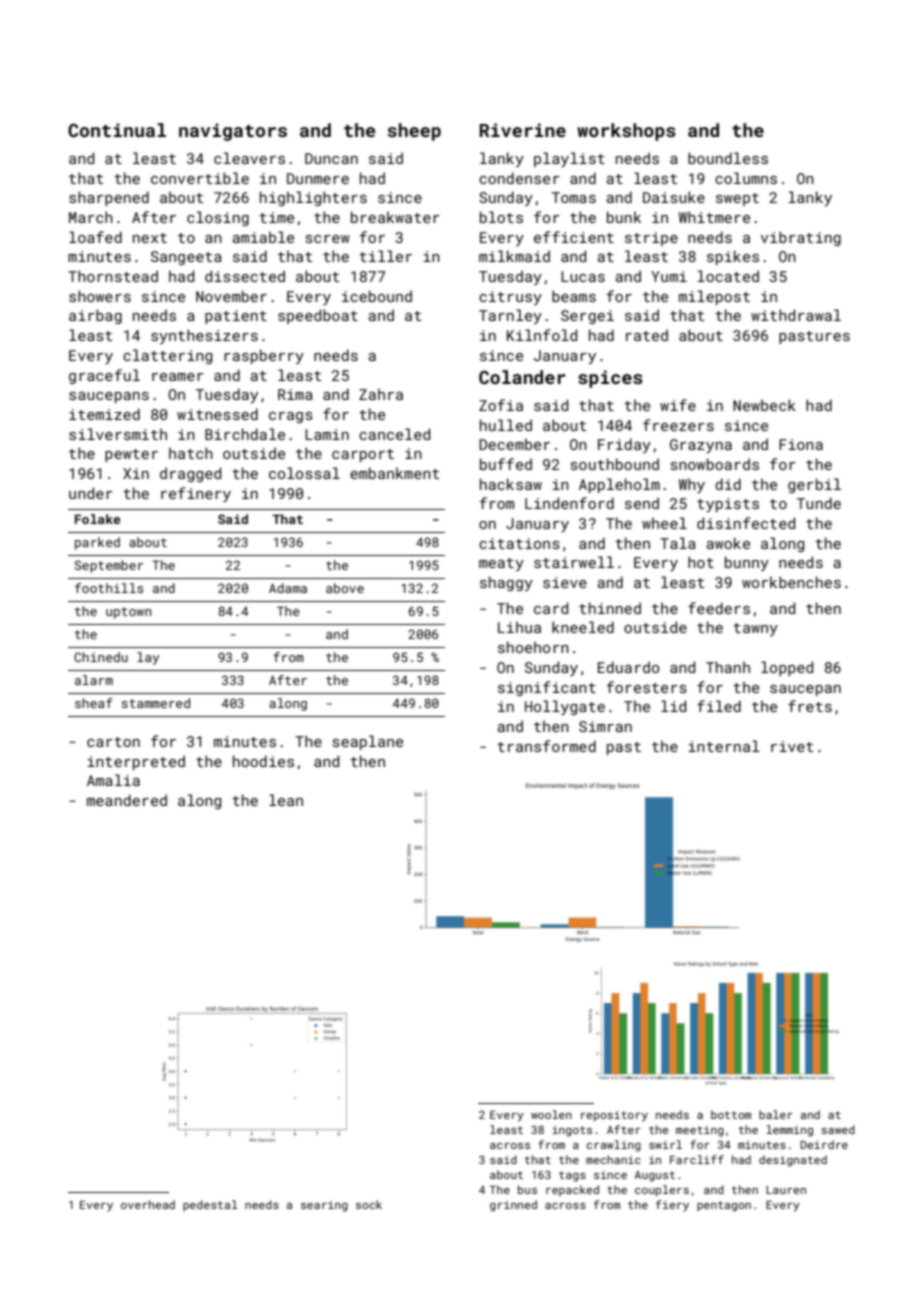 The image size is (924, 1308). I want to click on rivet, so click(792, 746).
